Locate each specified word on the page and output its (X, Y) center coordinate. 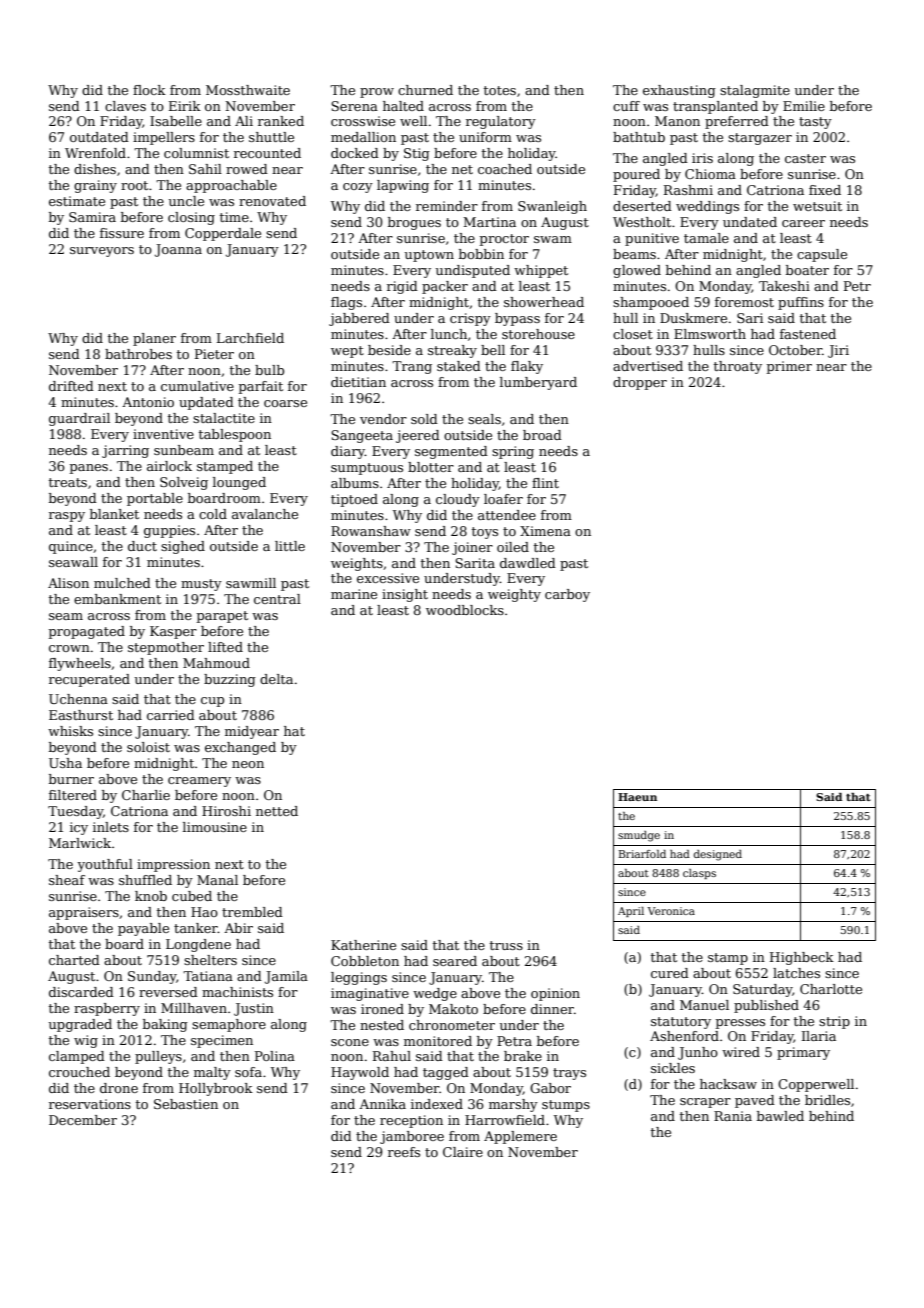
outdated (99, 137)
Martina (489, 222)
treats (68, 482)
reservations (90, 1104)
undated (750, 222)
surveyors (102, 252)
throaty (738, 367)
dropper (640, 383)
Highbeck (802, 958)
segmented (451, 452)
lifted (225, 647)
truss (506, 945)
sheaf (67, 880)
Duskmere (693, 318)
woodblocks (465, 610)
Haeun (637, 797)
